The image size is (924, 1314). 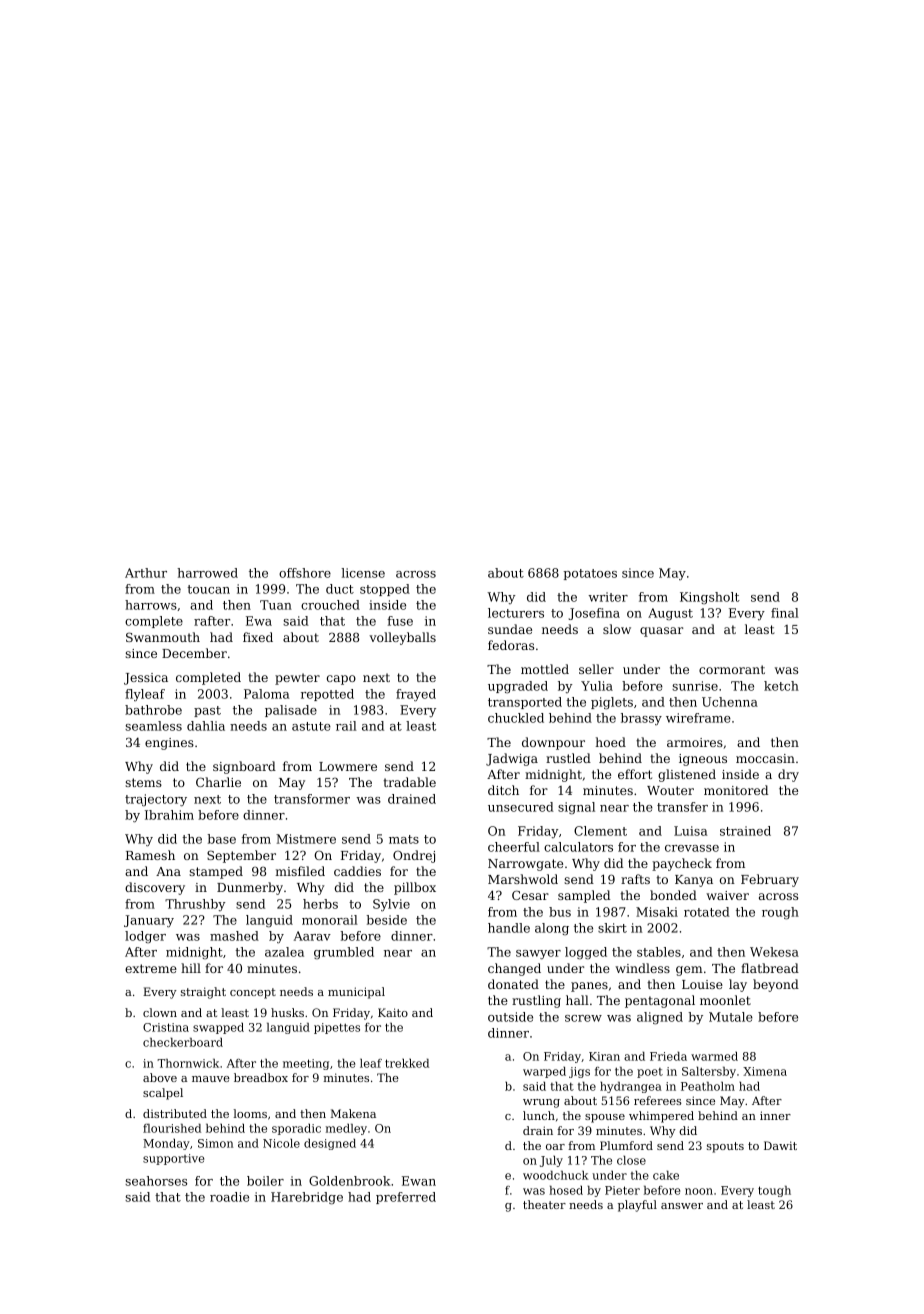 I want to click on extreme, so click(x=151, y=968).
